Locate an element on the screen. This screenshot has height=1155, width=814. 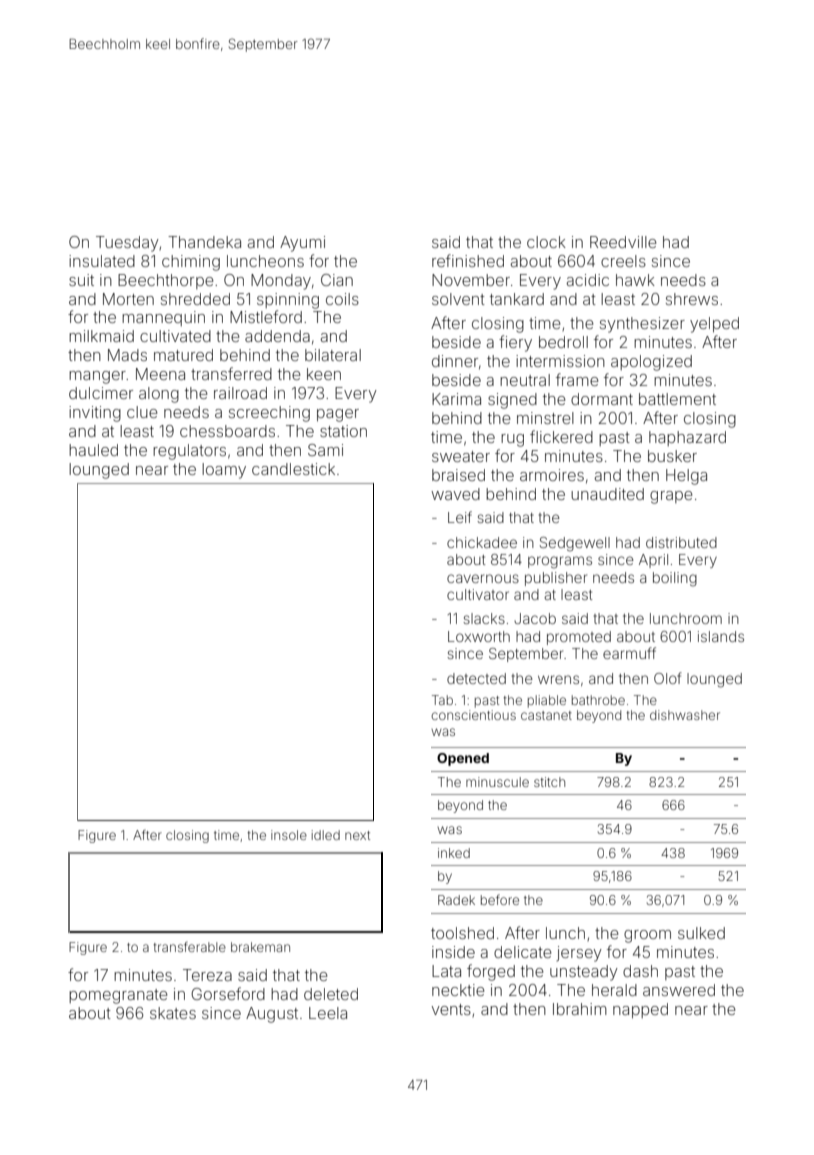
insole is located at coordinates (289, 835).
